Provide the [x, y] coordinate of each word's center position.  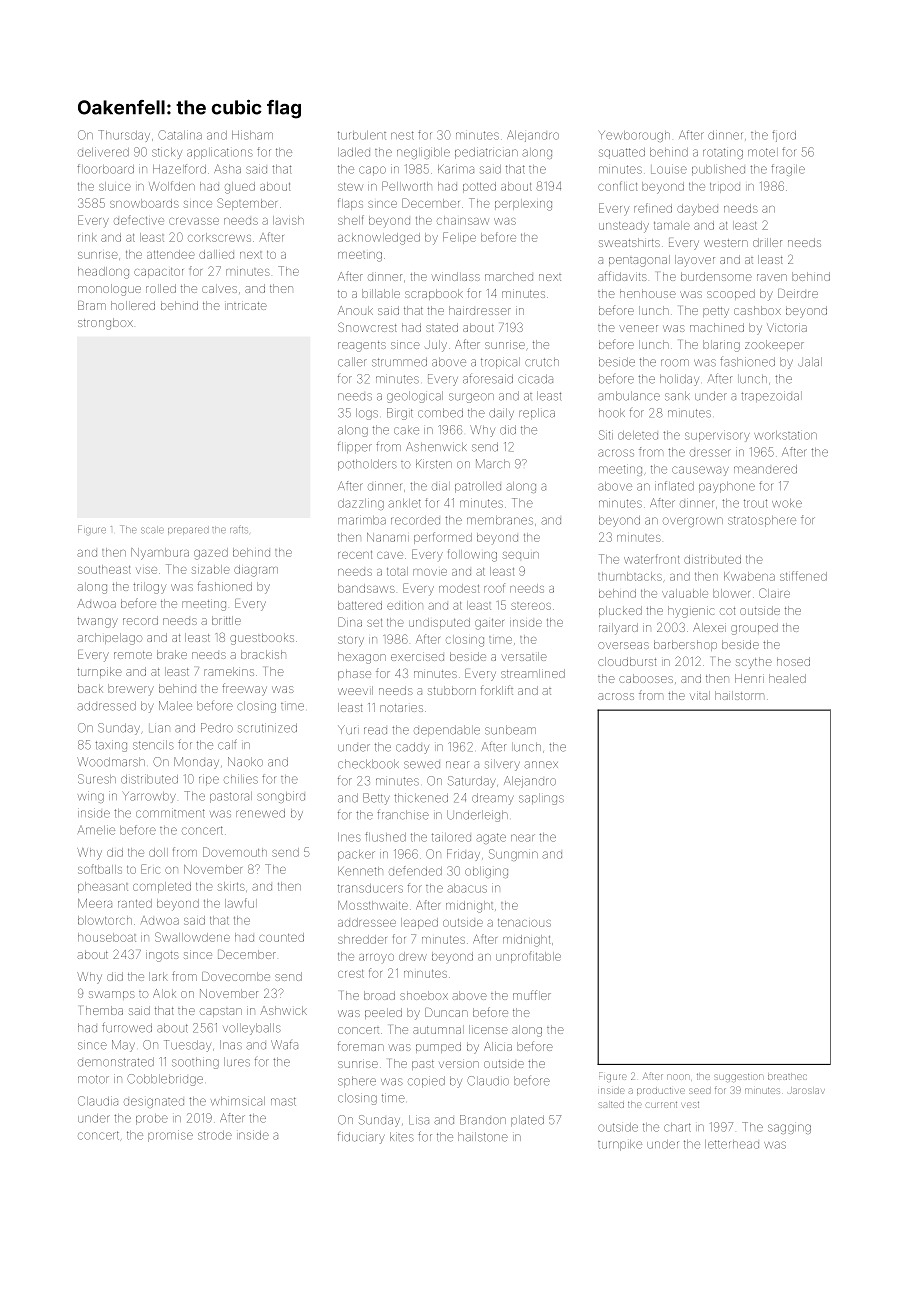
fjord [784, 136]
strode [215, 1135]
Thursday [124, 136]
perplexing [523, 205]
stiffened [803, 576]
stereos [531, 606]
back [90, 688]
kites [402, 1137]
